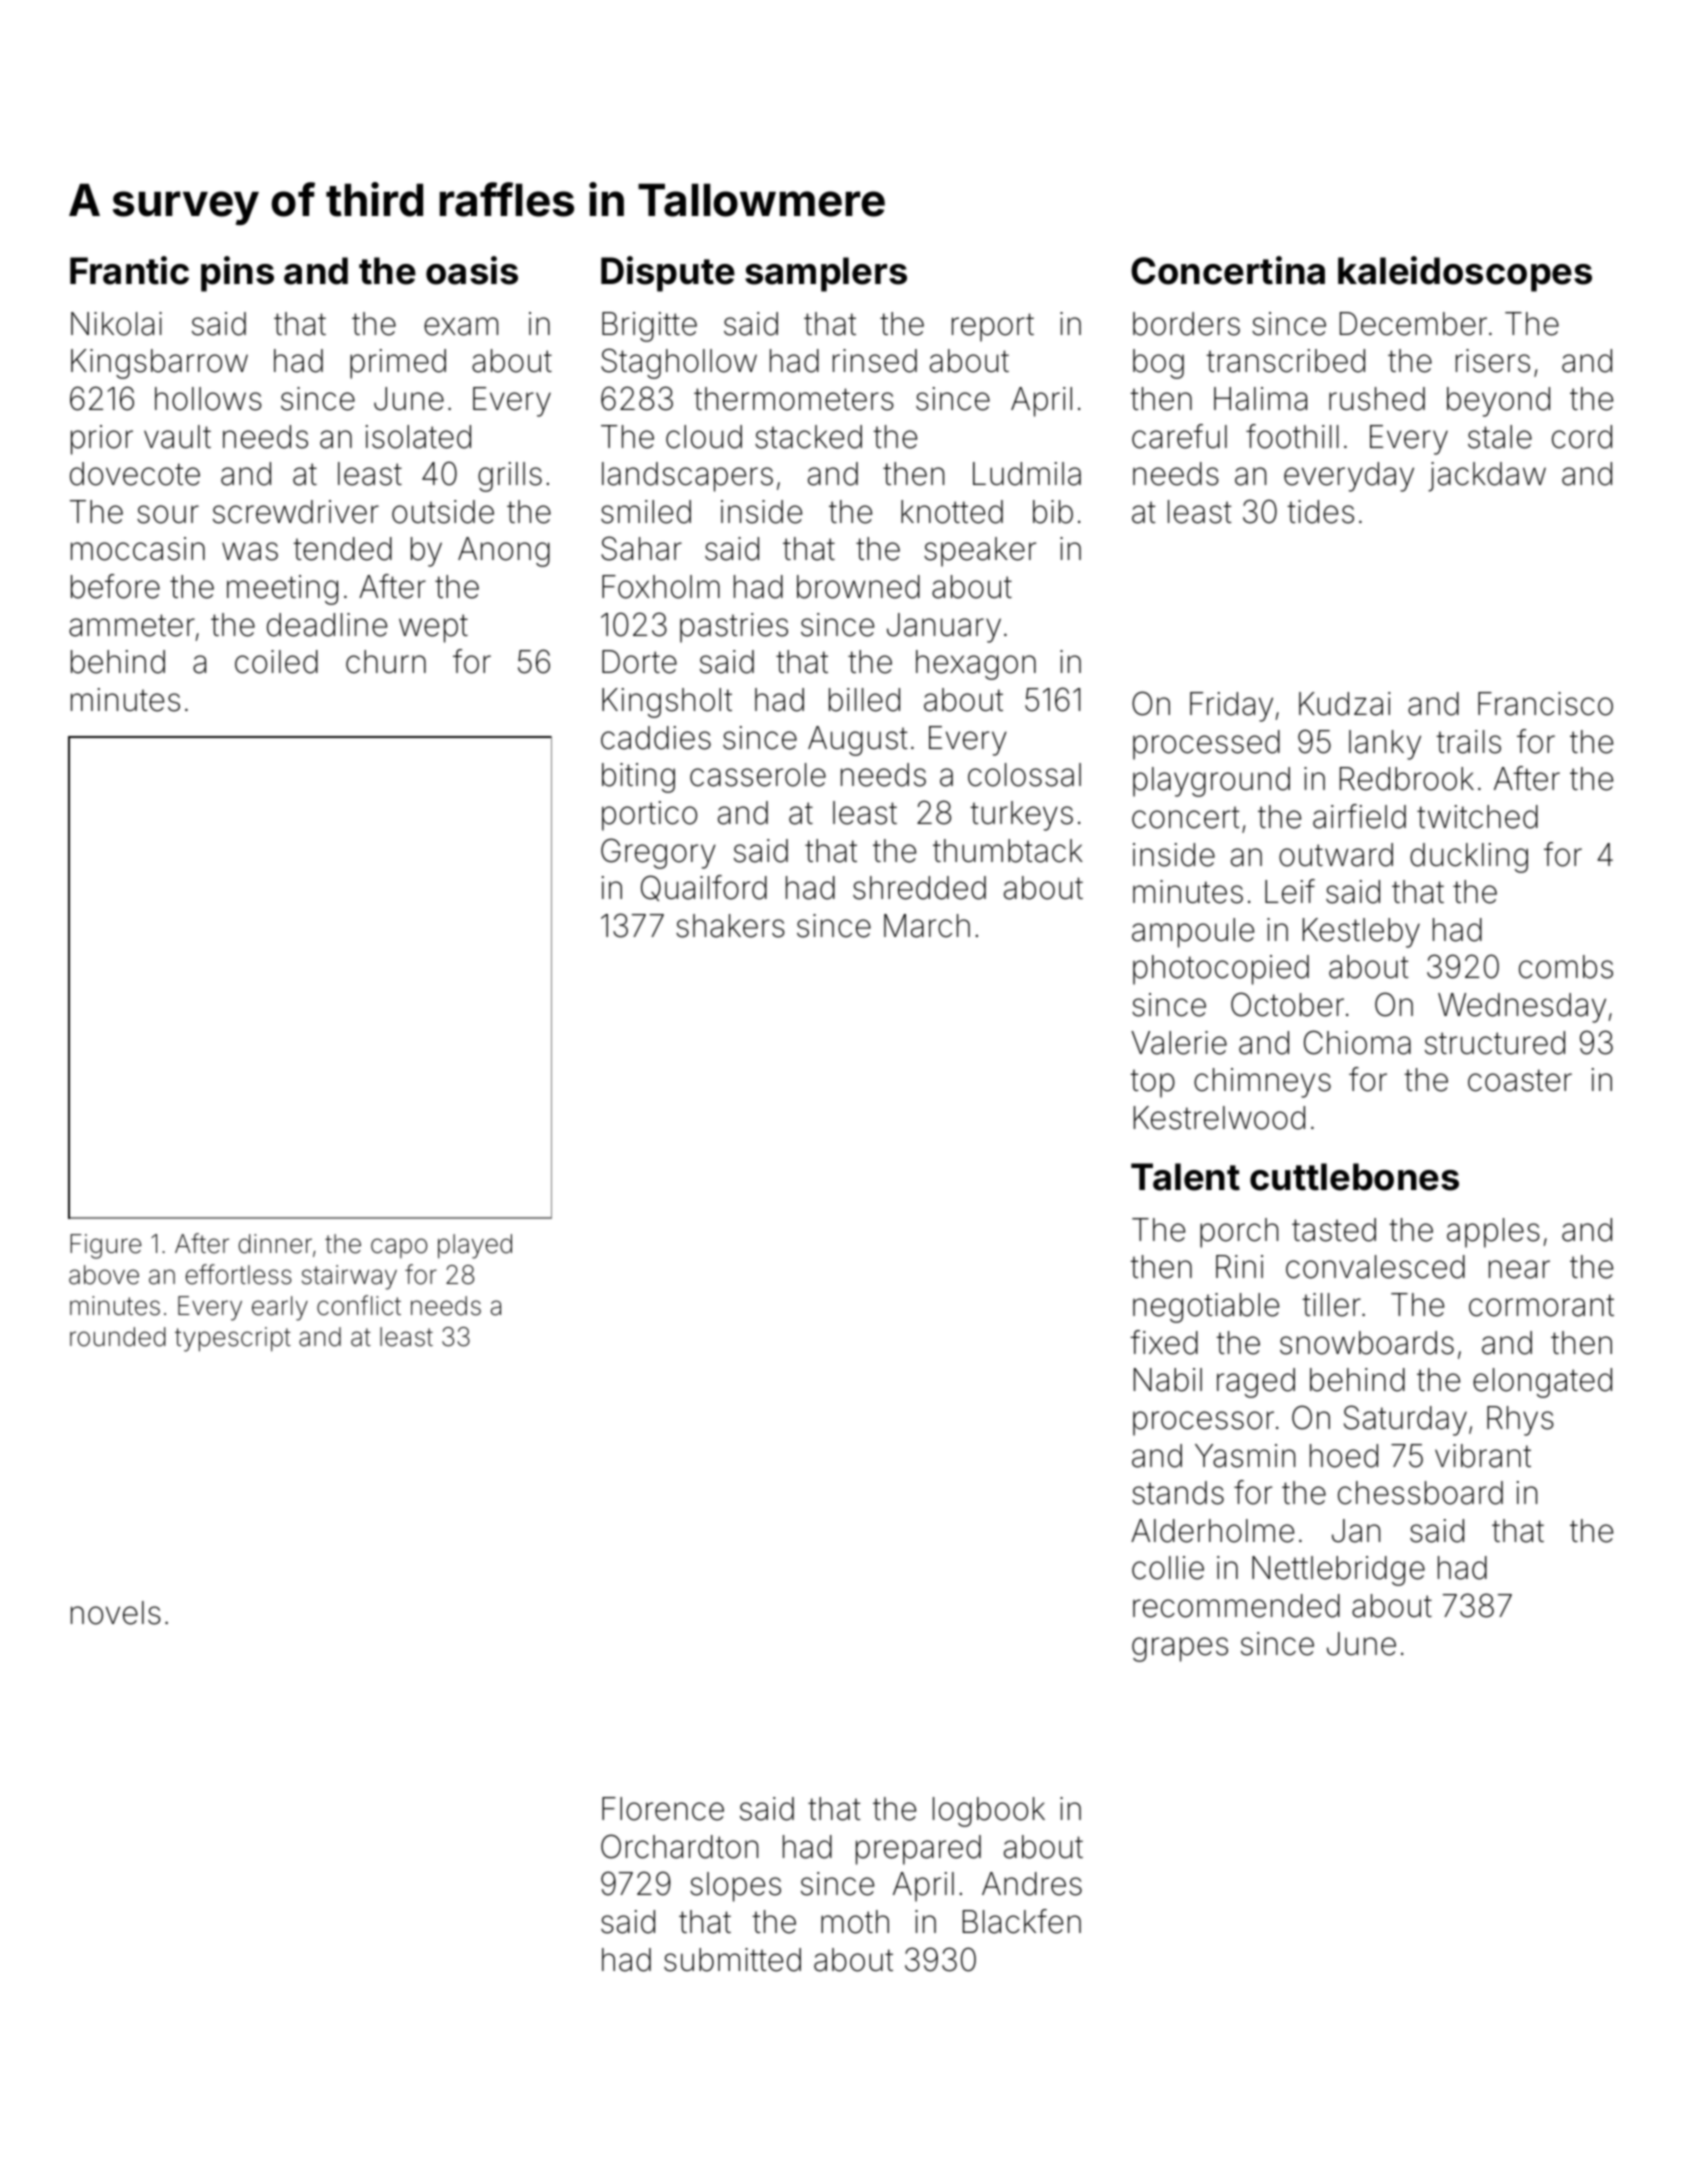 Image resolution: width=1683 pixels, height=2178 pixels. I want to click on Rini, so click(1239, 1266).
